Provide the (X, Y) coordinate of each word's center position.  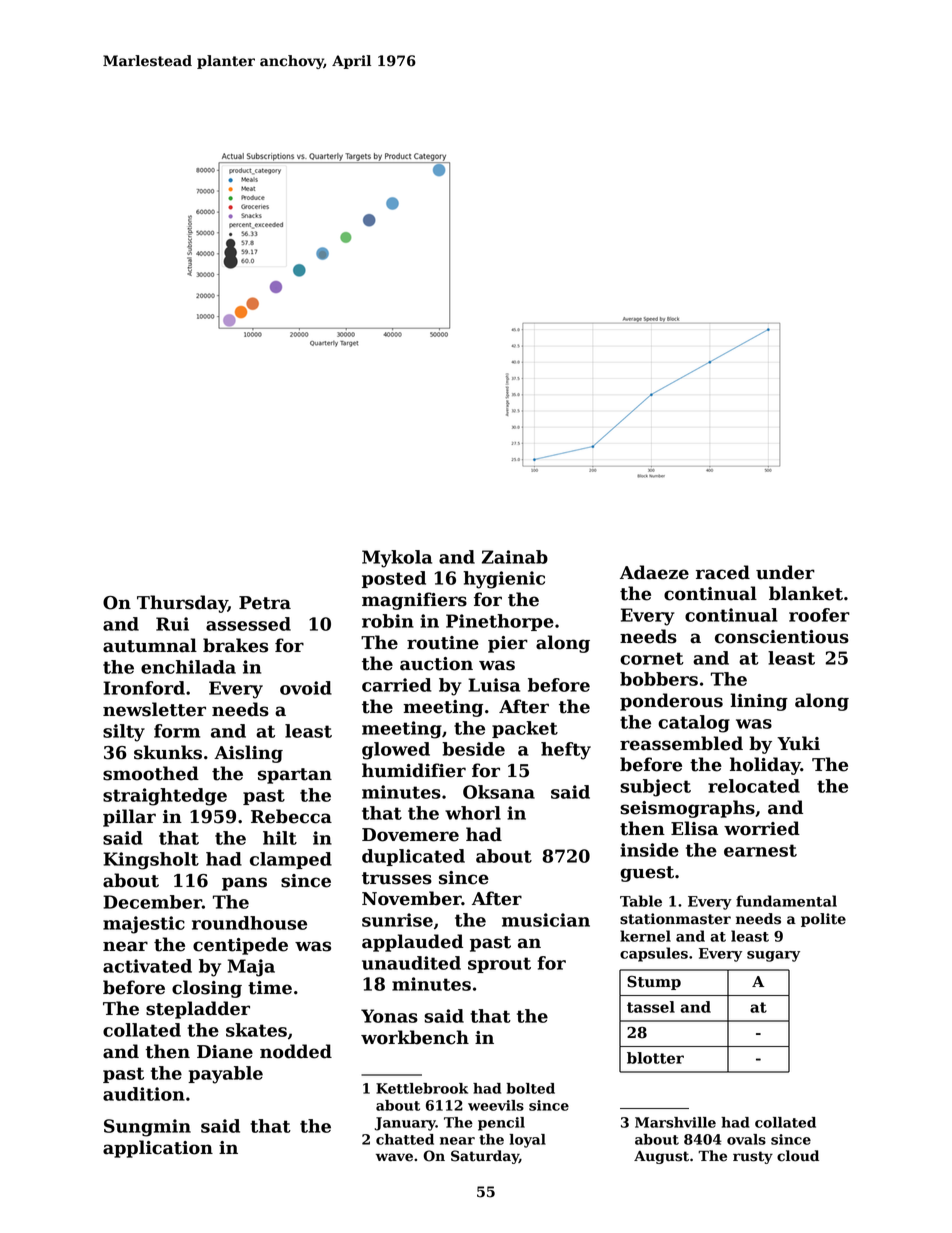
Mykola (397, 559)
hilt (280, 838)
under (785, 572)
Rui (172, 624)
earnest (760, 850)
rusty (753, 1157)
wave (394, 1157)
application (158, 1149)
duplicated (413, 857)
